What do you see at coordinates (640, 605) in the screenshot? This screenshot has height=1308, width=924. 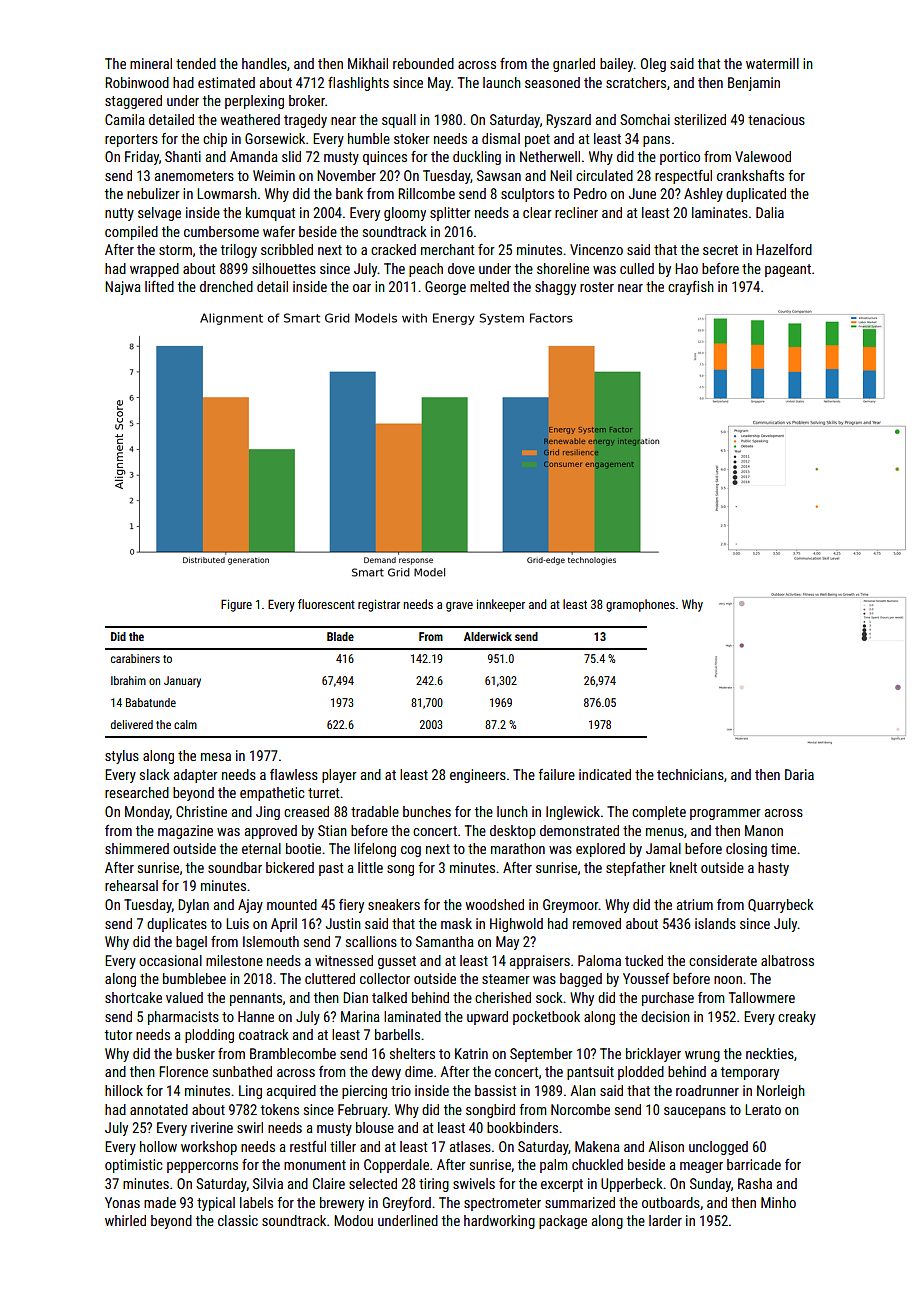 I see `gramophones` at bounding box center [640, 605].
